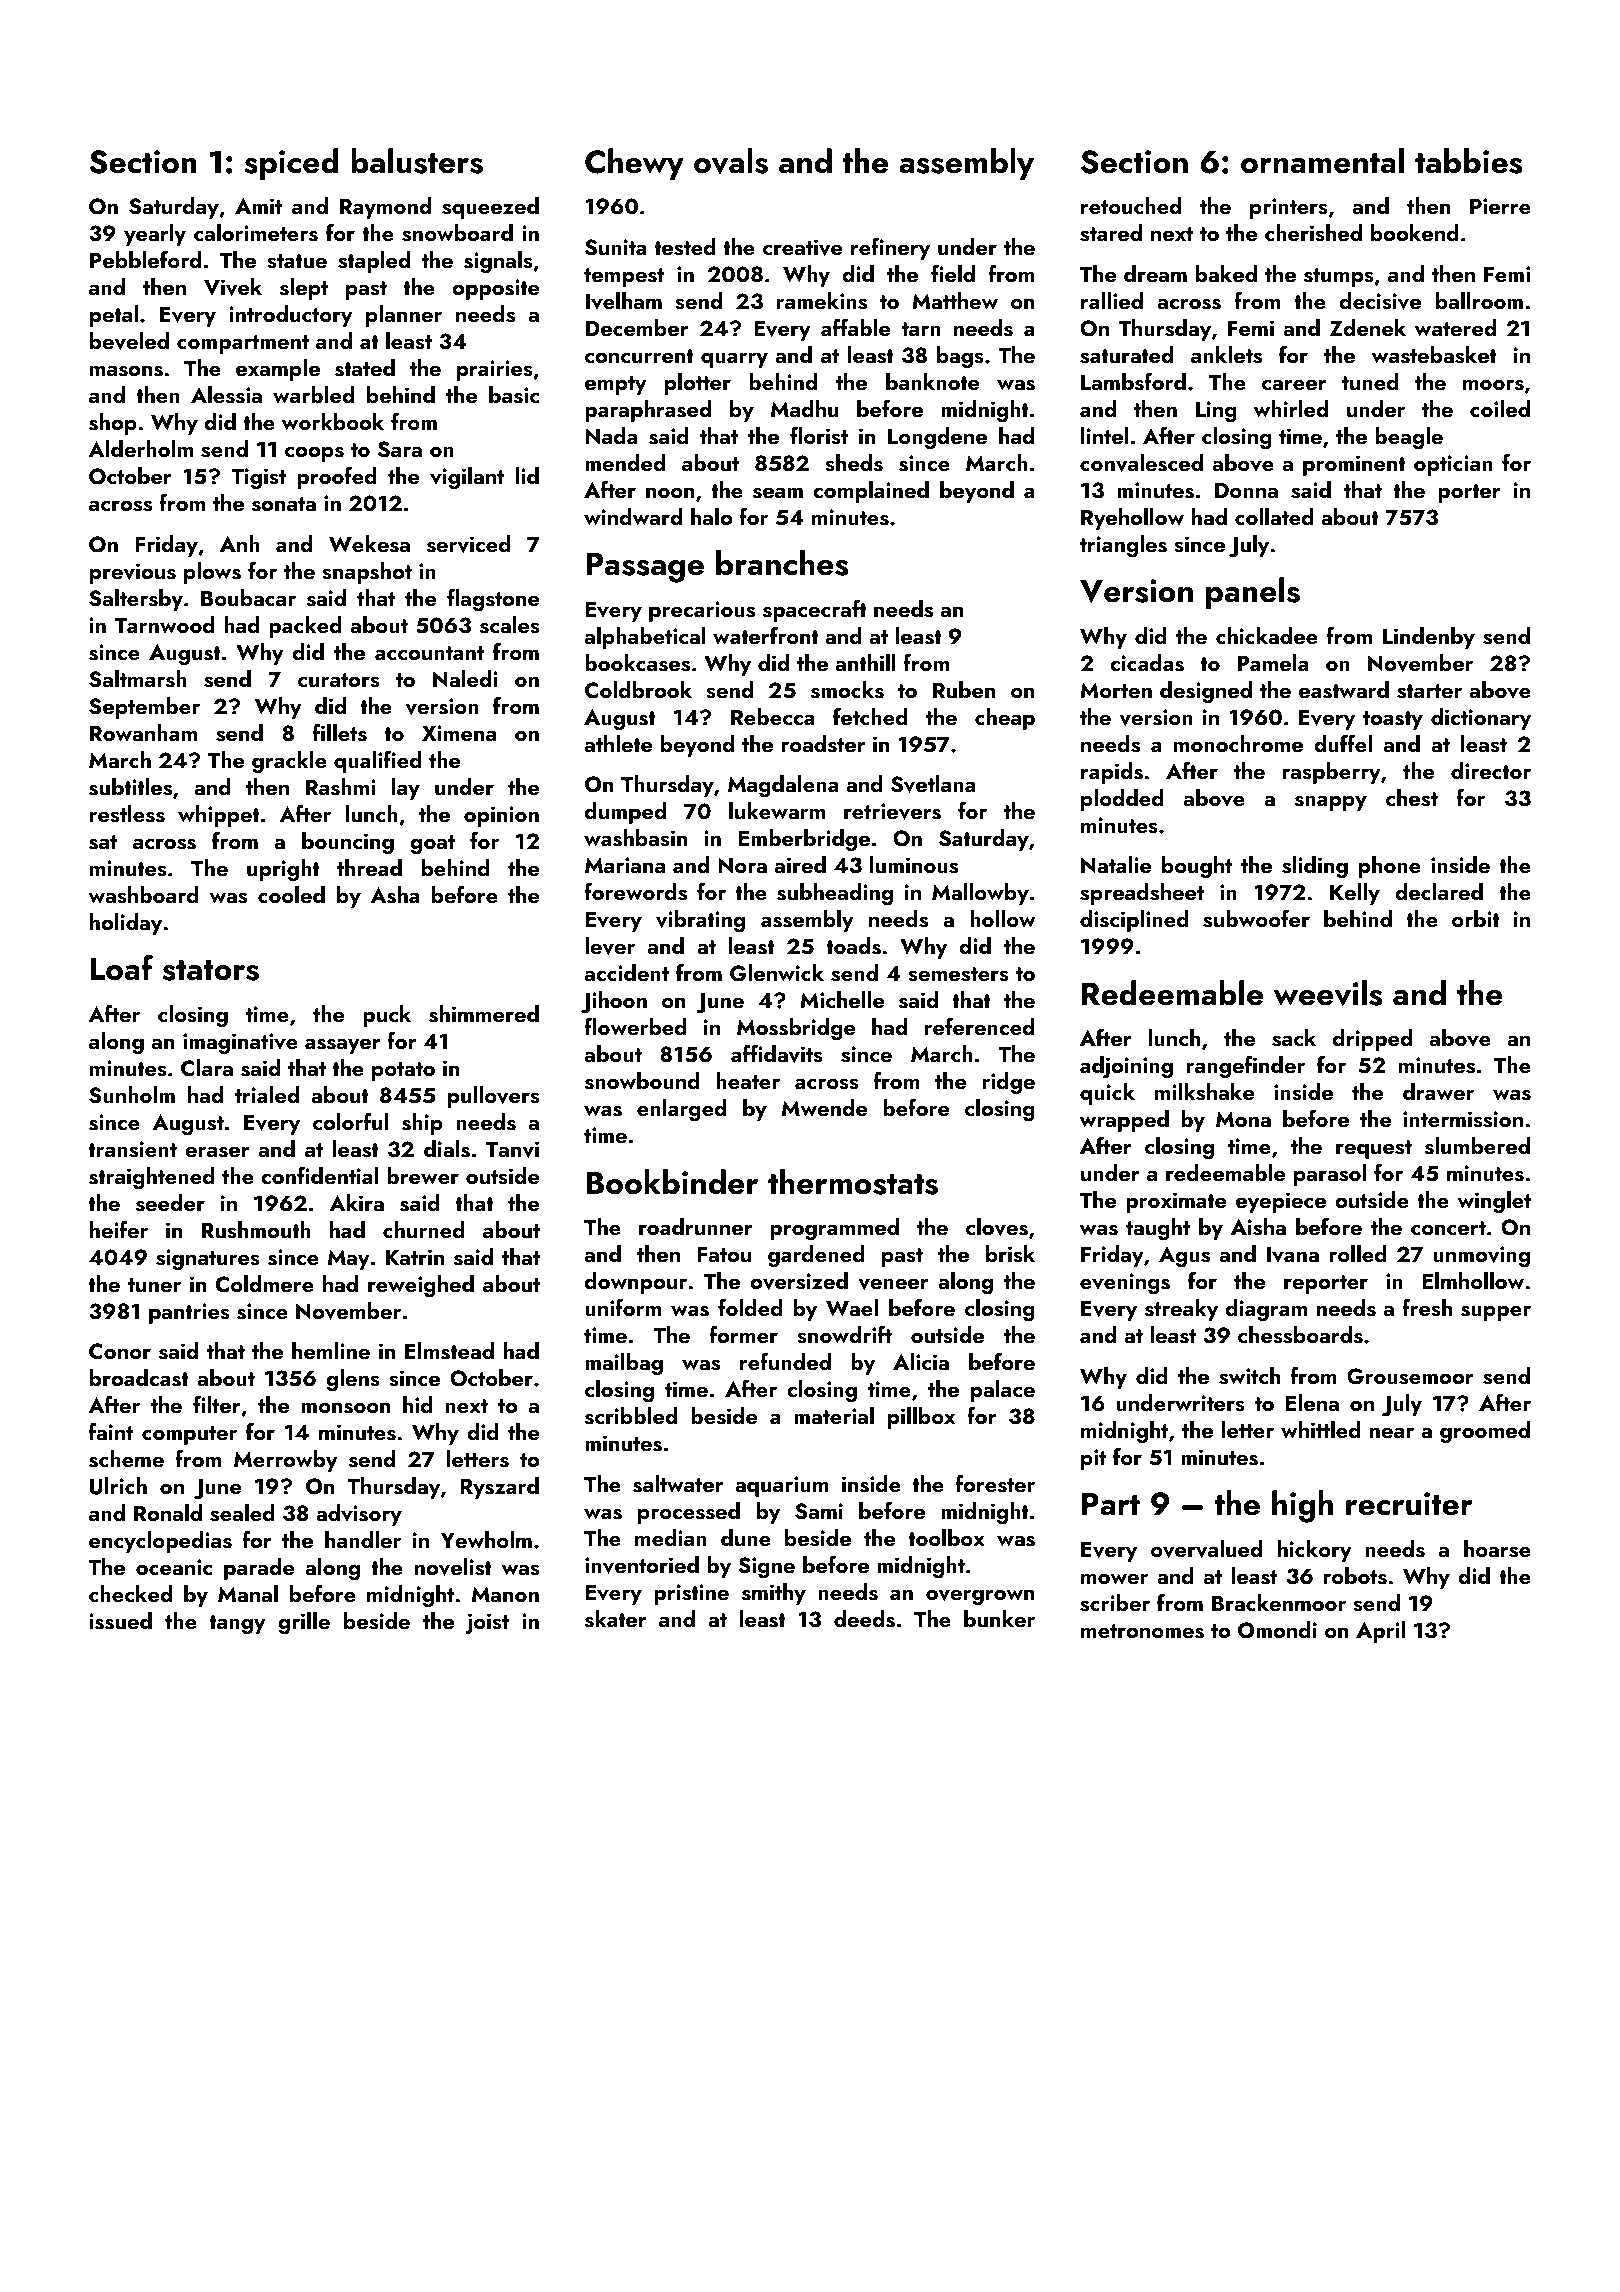 This document has height=2292, width=1620. I want to click on Ruben, so click(964, 689).
